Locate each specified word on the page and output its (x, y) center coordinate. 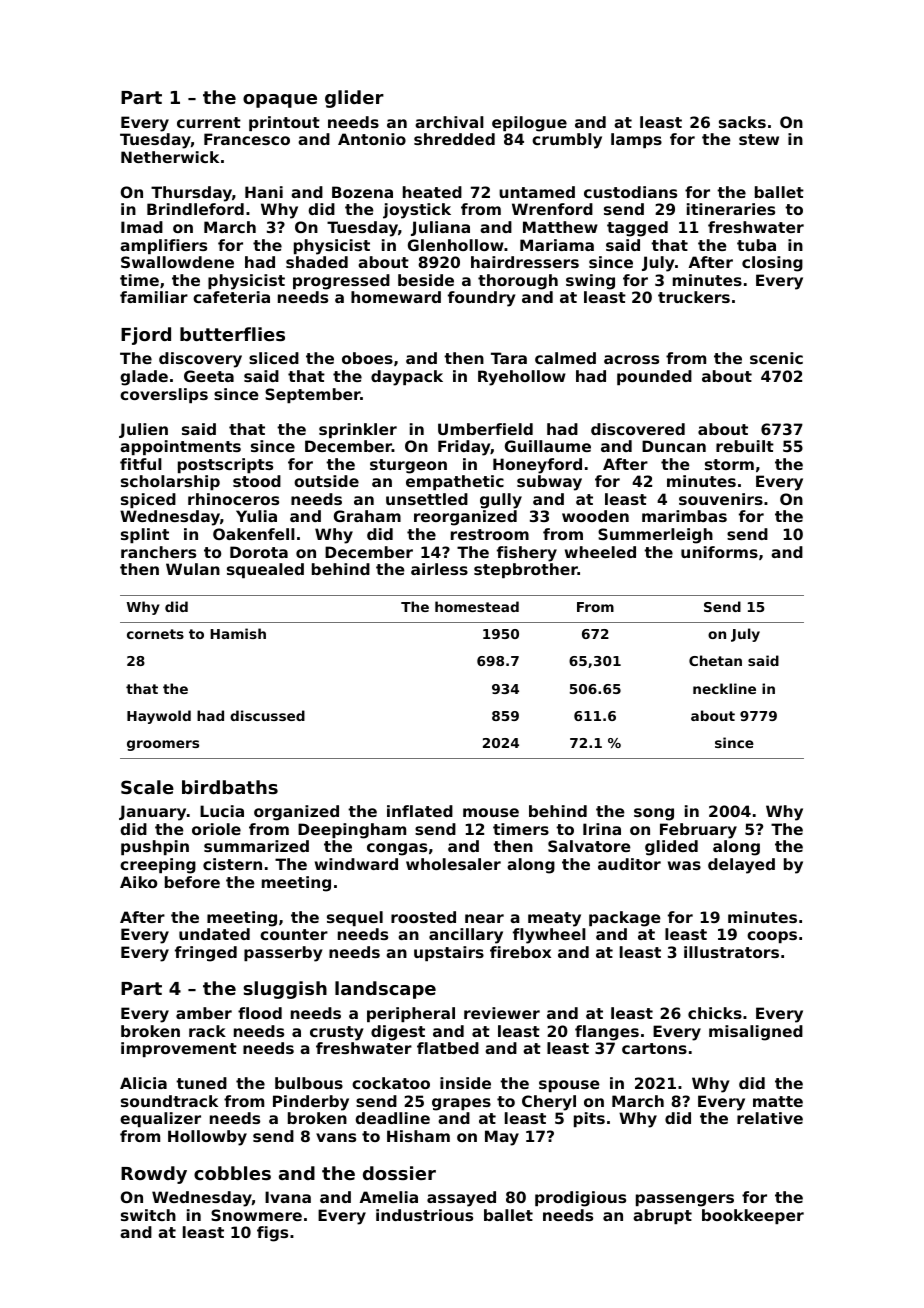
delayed (741, 866)
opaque (280, 101)
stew (759, 139)
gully (501, 501)
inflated (420, 811)
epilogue (529, 124)
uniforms (719, 552)
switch (148, 1215)
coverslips (164, 395)
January (152, 813)
